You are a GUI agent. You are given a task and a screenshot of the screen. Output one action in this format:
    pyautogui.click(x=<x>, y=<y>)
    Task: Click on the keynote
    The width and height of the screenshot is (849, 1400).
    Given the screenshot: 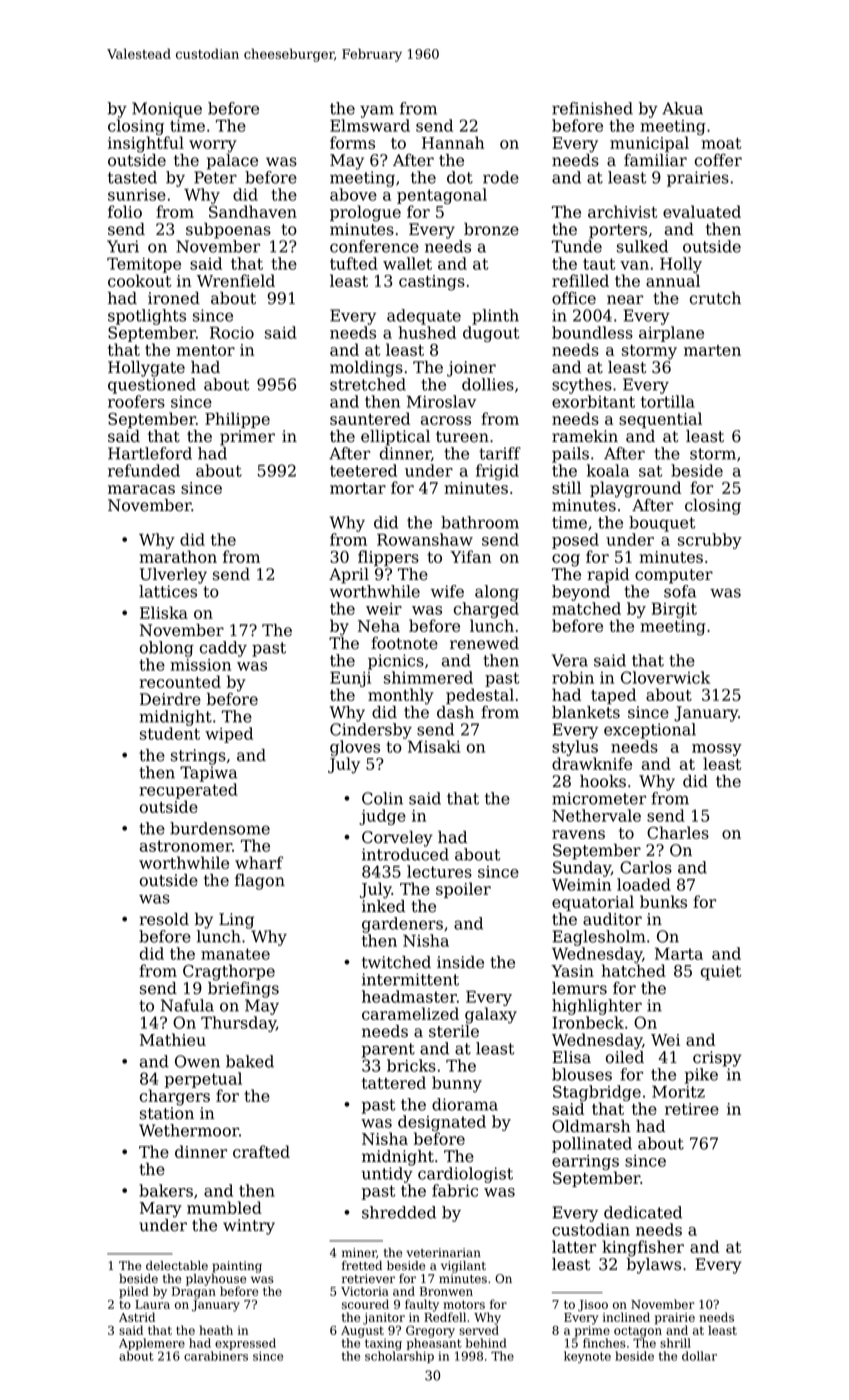 What is the action you would take?
    pyautogui.click(x=587, y=1357)
